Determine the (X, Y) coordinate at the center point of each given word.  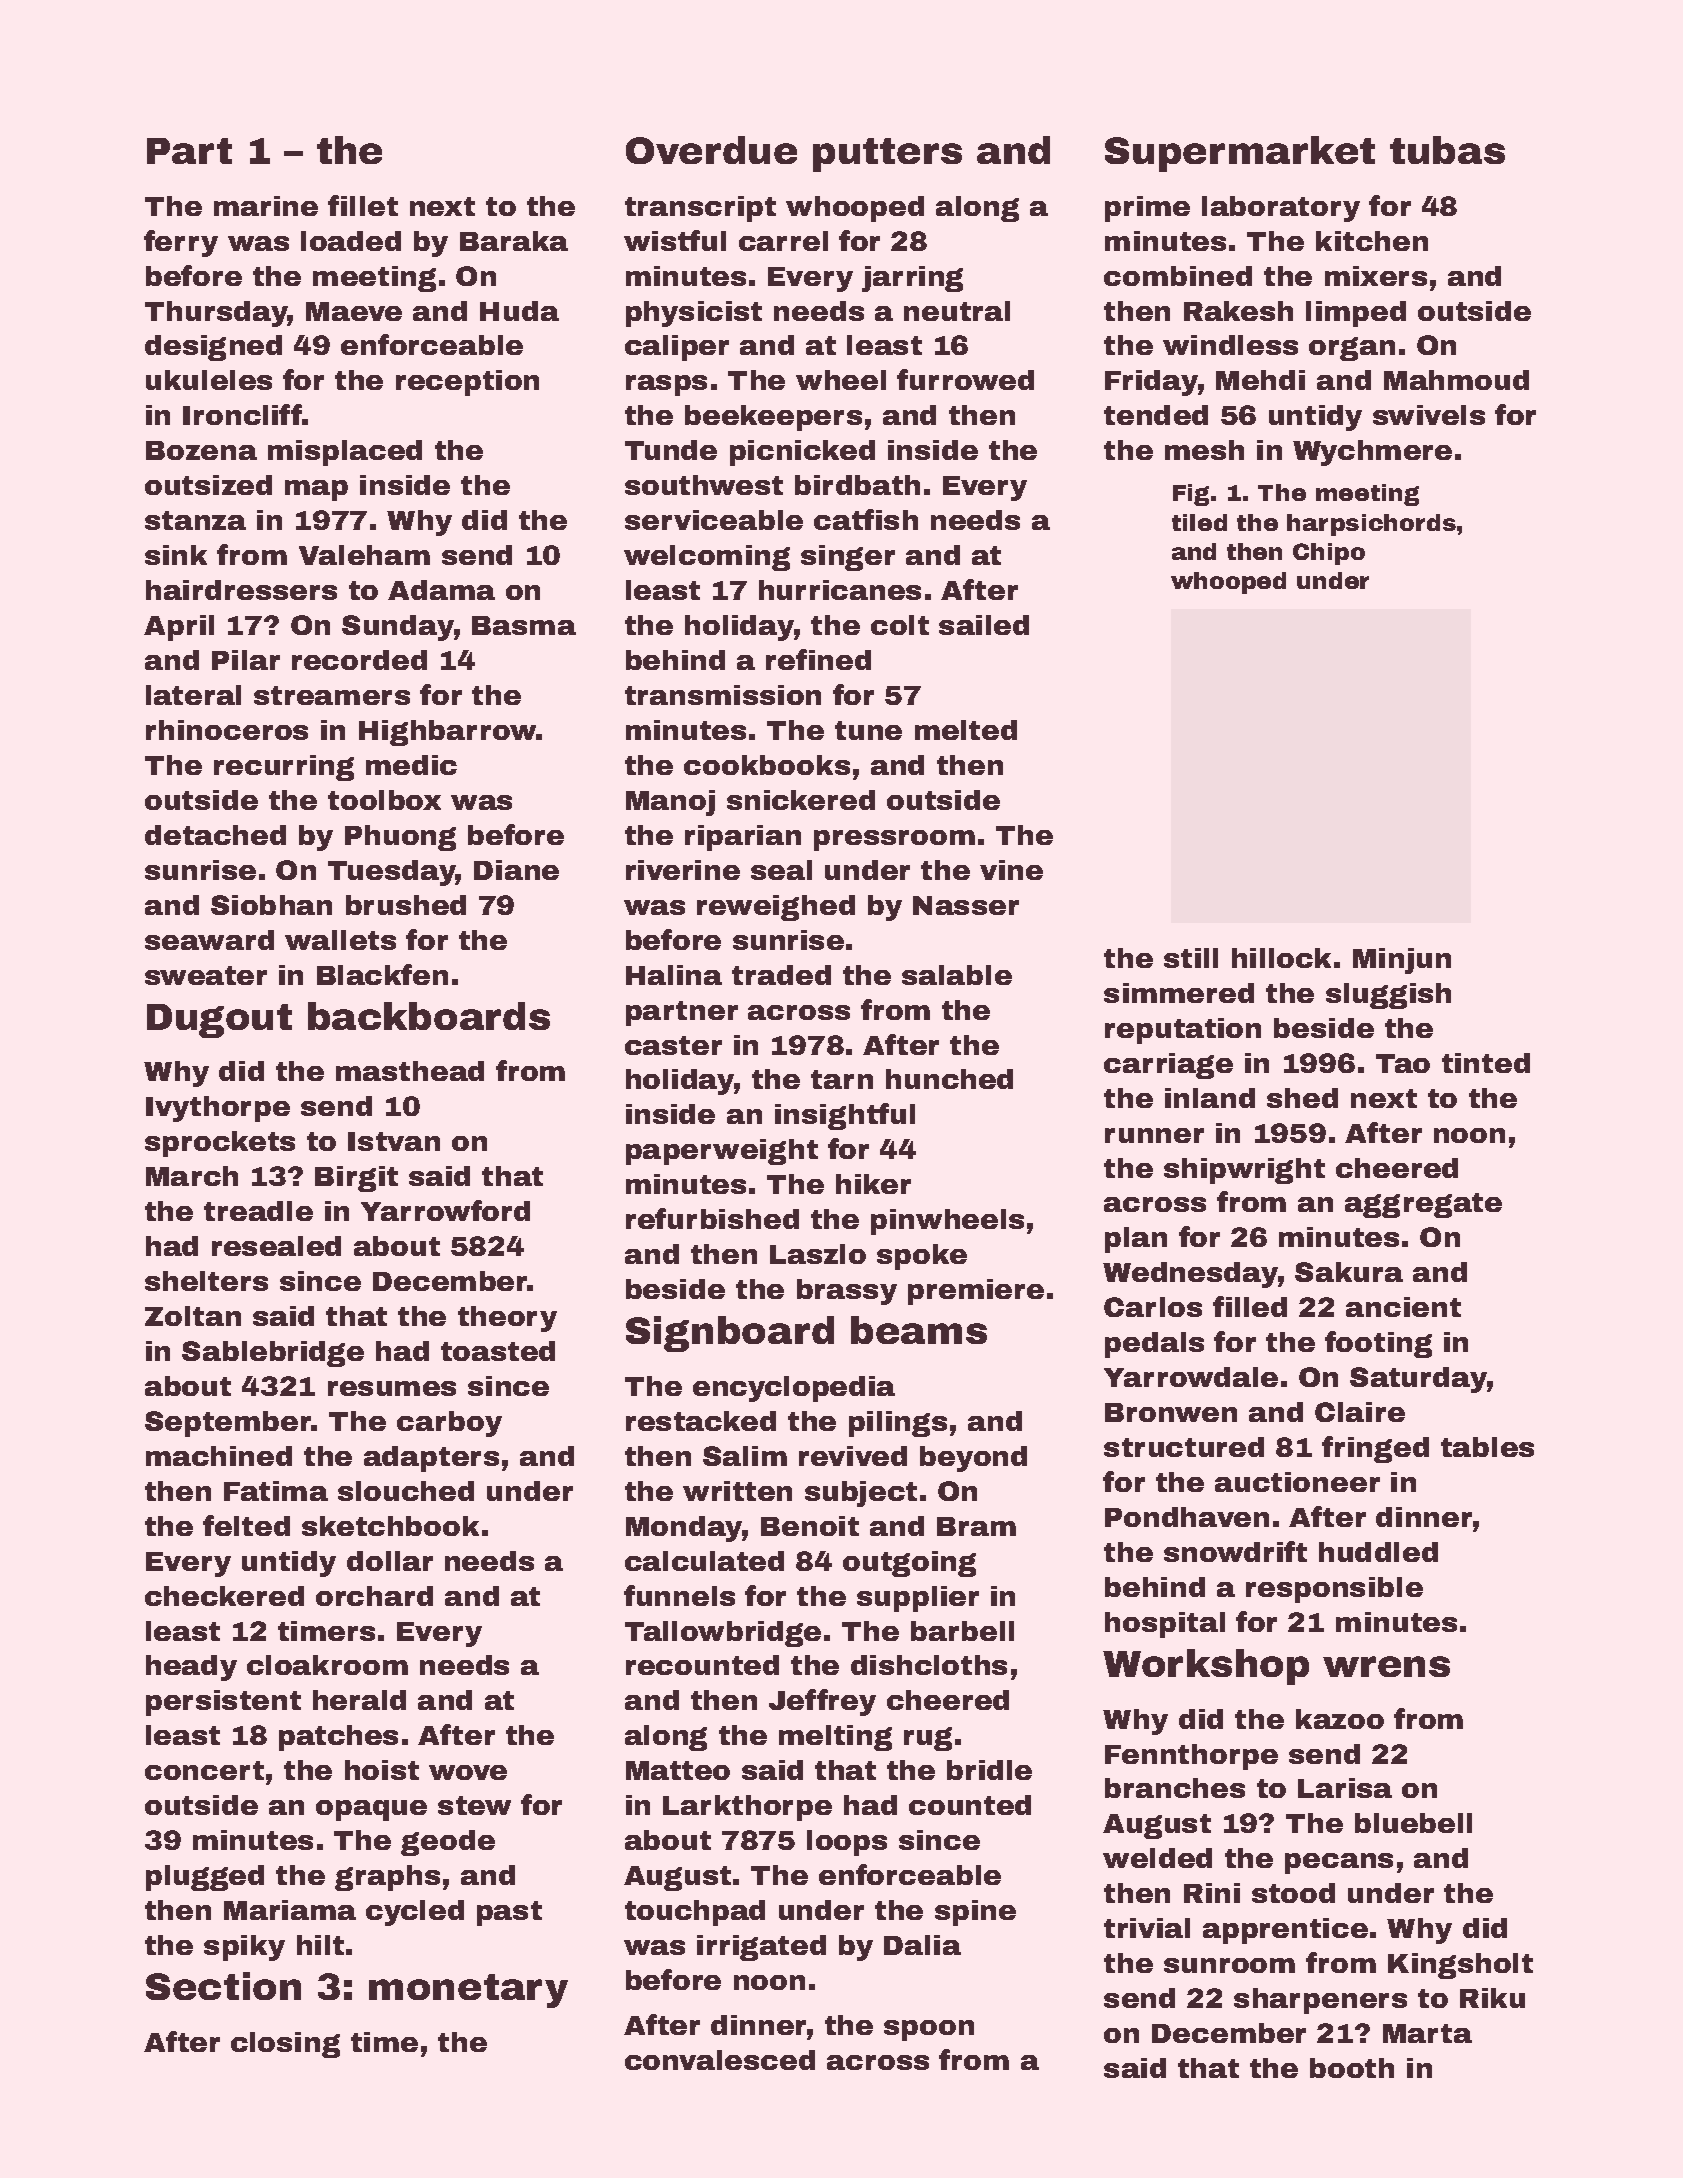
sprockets (220, 1144)
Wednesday (1190, 1275)
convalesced (720, 2060)
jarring (912, 279)
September (228, 1424)
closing (285, 2045)
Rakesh (1238, 311)
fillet (363, 205)
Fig (1191, 495)
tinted (1486, 1063)
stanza (195, 520)
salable (957, 975)
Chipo (1329, 554)
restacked (701, 1421)
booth (1352, 2068)
